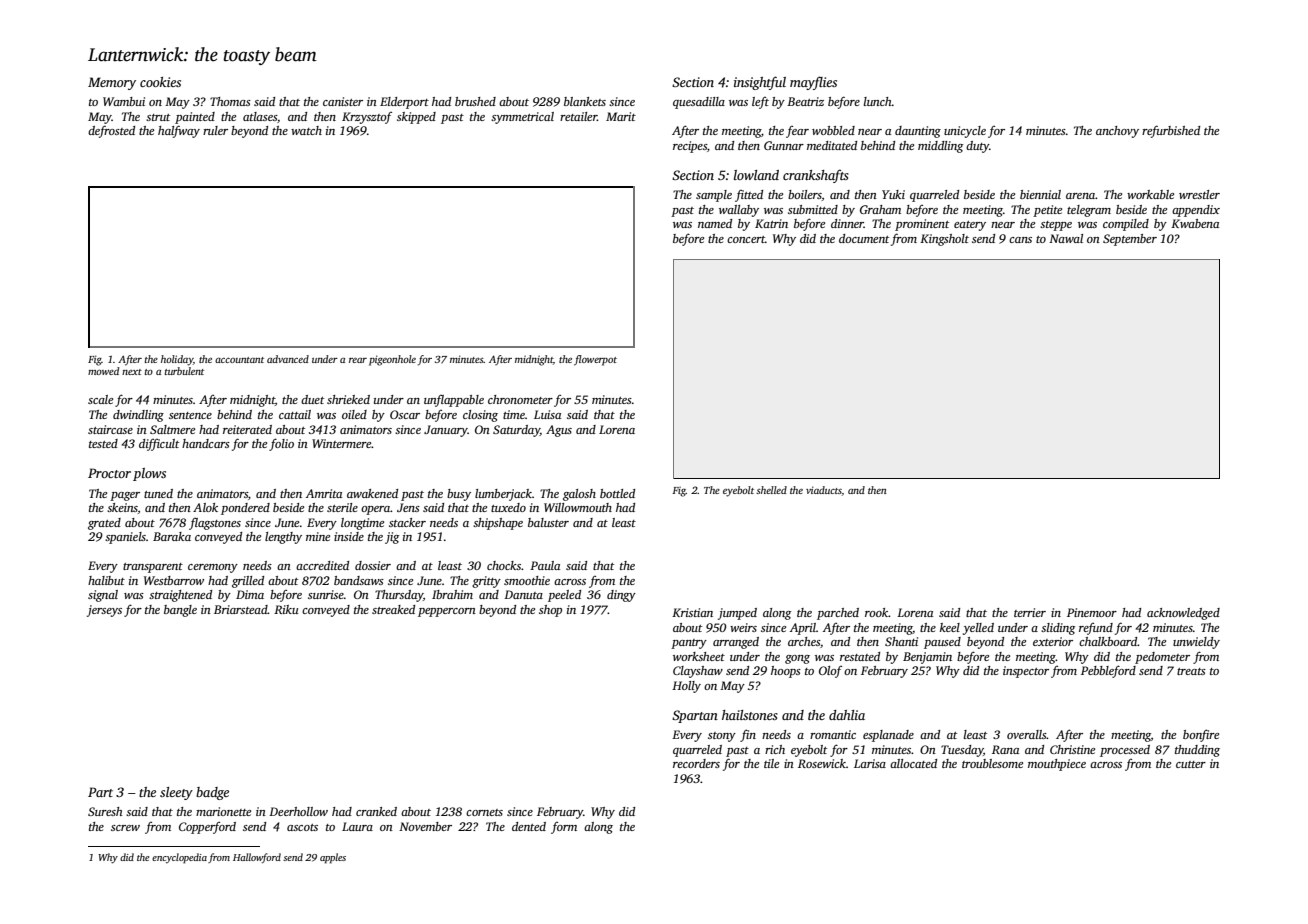  Describe the element at coordinates (771, 490) in the page. I see `shelled` at that location.
